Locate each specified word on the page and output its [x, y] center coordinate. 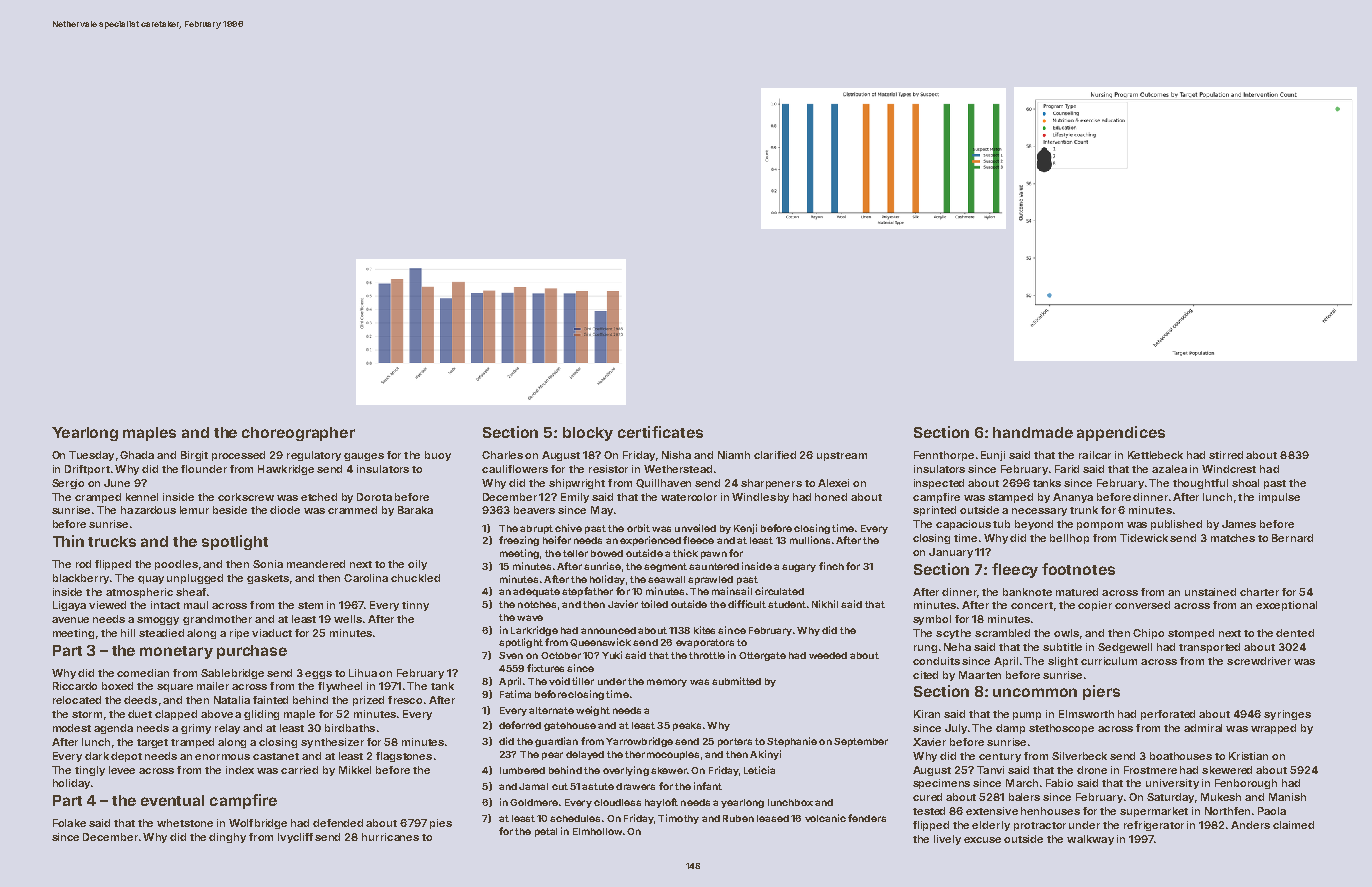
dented [1295, 633]
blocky [588, 434]
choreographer [298, 434]
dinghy [227, 838]
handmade [1033, 432]
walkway [1090, 840]
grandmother [217, 620]
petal [546, 832]
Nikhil [825, 604]
